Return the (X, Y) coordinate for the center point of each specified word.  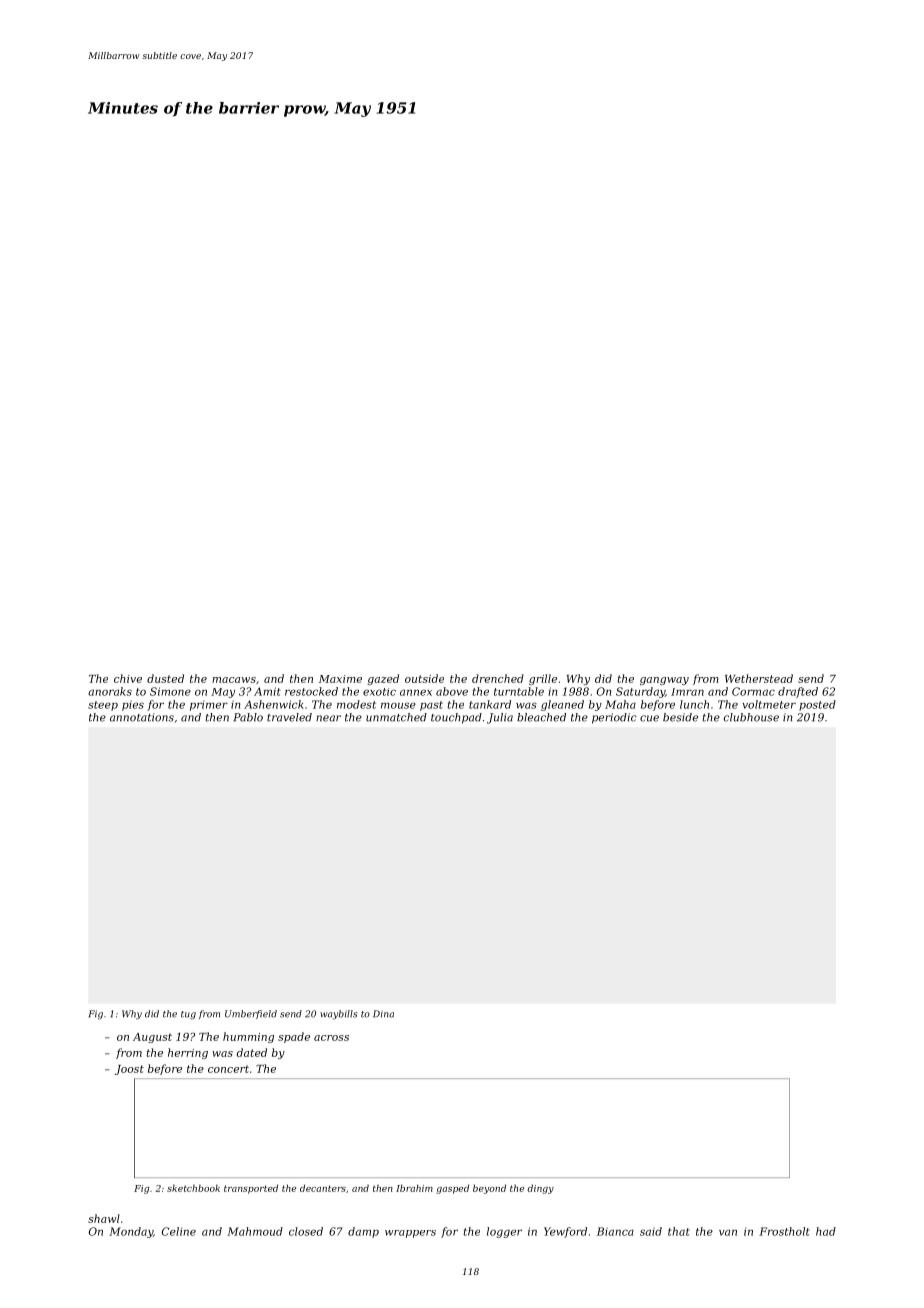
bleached (541, 717)
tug (188, 1015)
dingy (541, 1189)
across (331, 1038)
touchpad (456, 718)
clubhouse (751, 717)
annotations (142, 717)
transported (251, 1189)
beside (680, 717)
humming (248, 1037)
